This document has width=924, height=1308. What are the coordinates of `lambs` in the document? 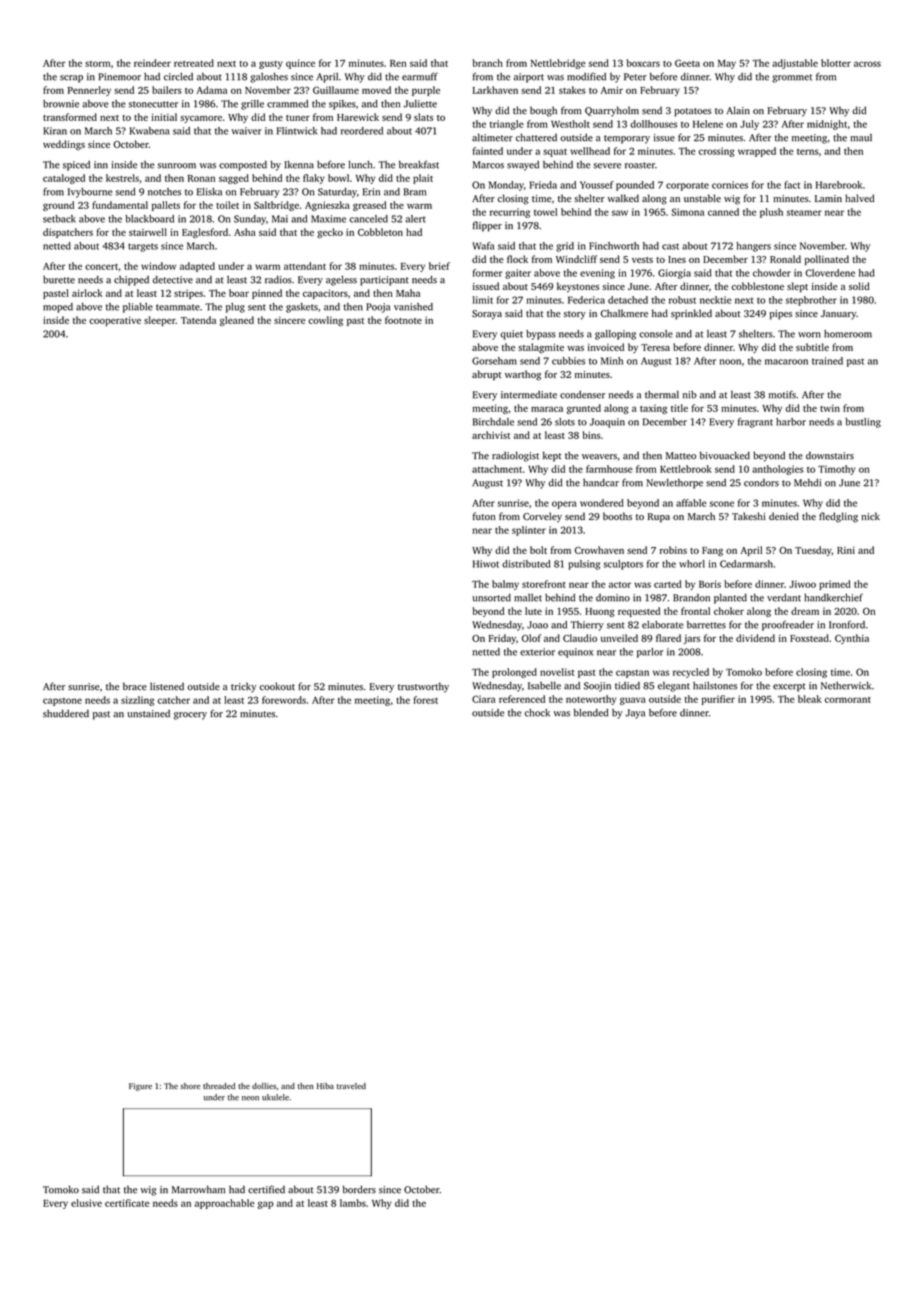 It's located at (353, 1203).
